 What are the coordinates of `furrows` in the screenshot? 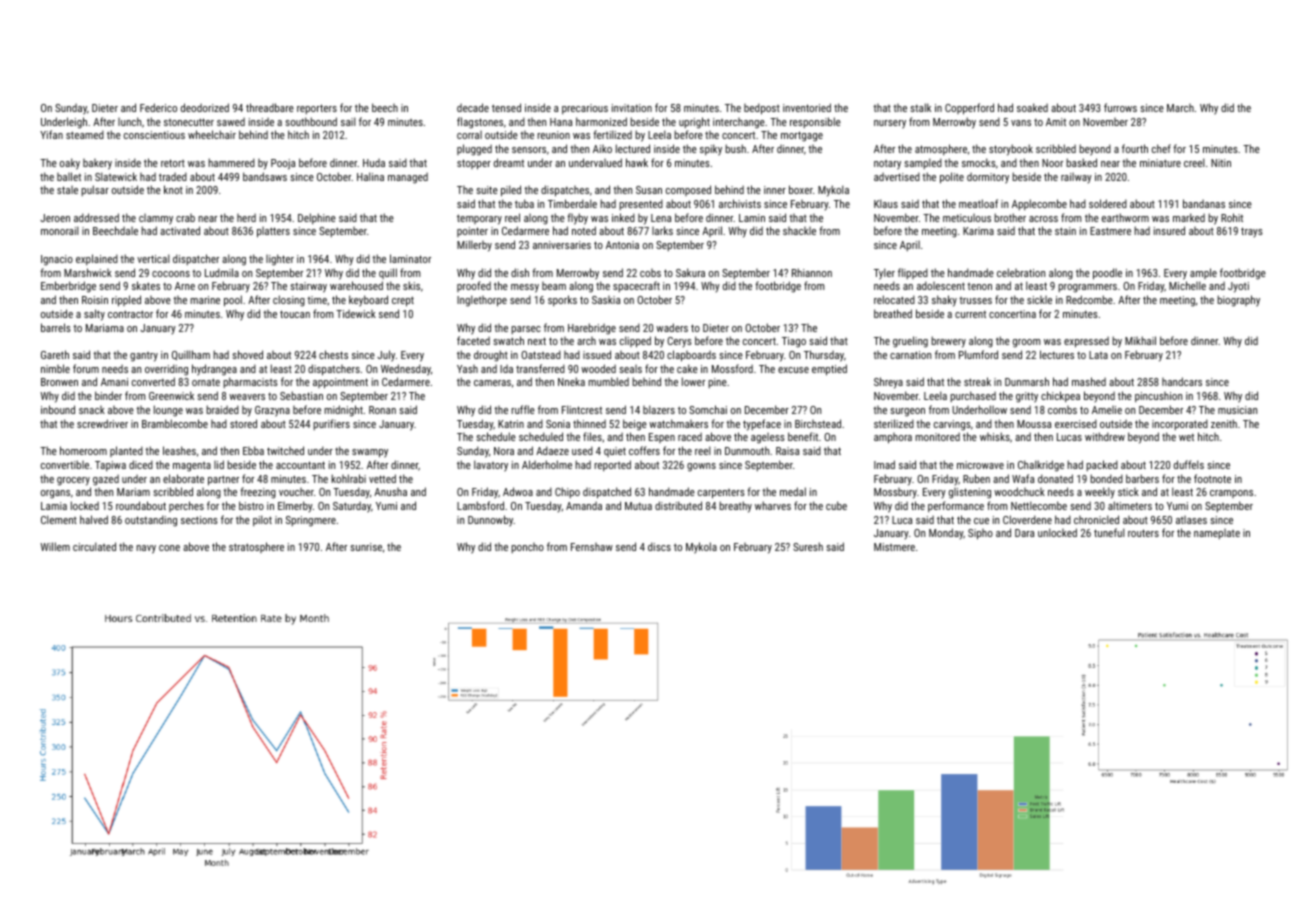 It's located at (1120, 107).
